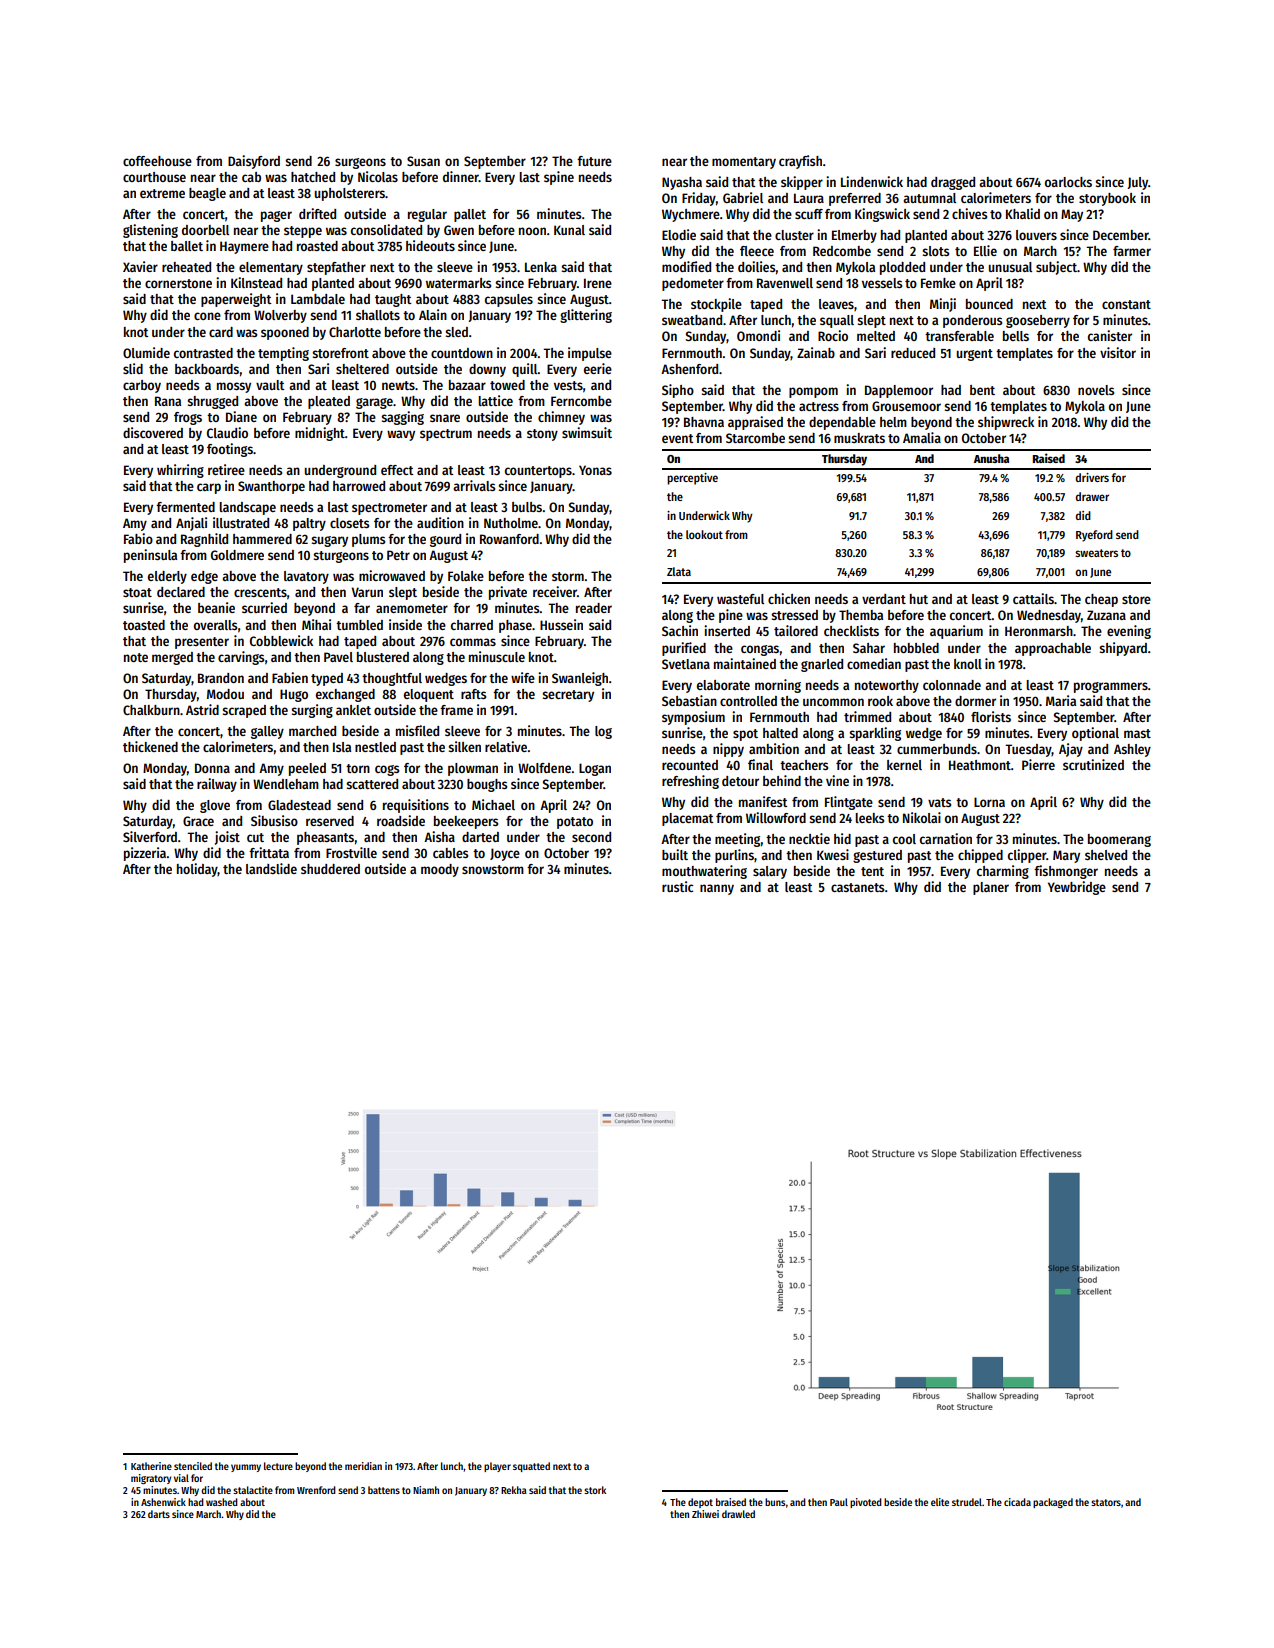 This document has height=1648, width=1274. Describe the element at coordinates (207, 194) in the document. I see `beagle` at that location.
